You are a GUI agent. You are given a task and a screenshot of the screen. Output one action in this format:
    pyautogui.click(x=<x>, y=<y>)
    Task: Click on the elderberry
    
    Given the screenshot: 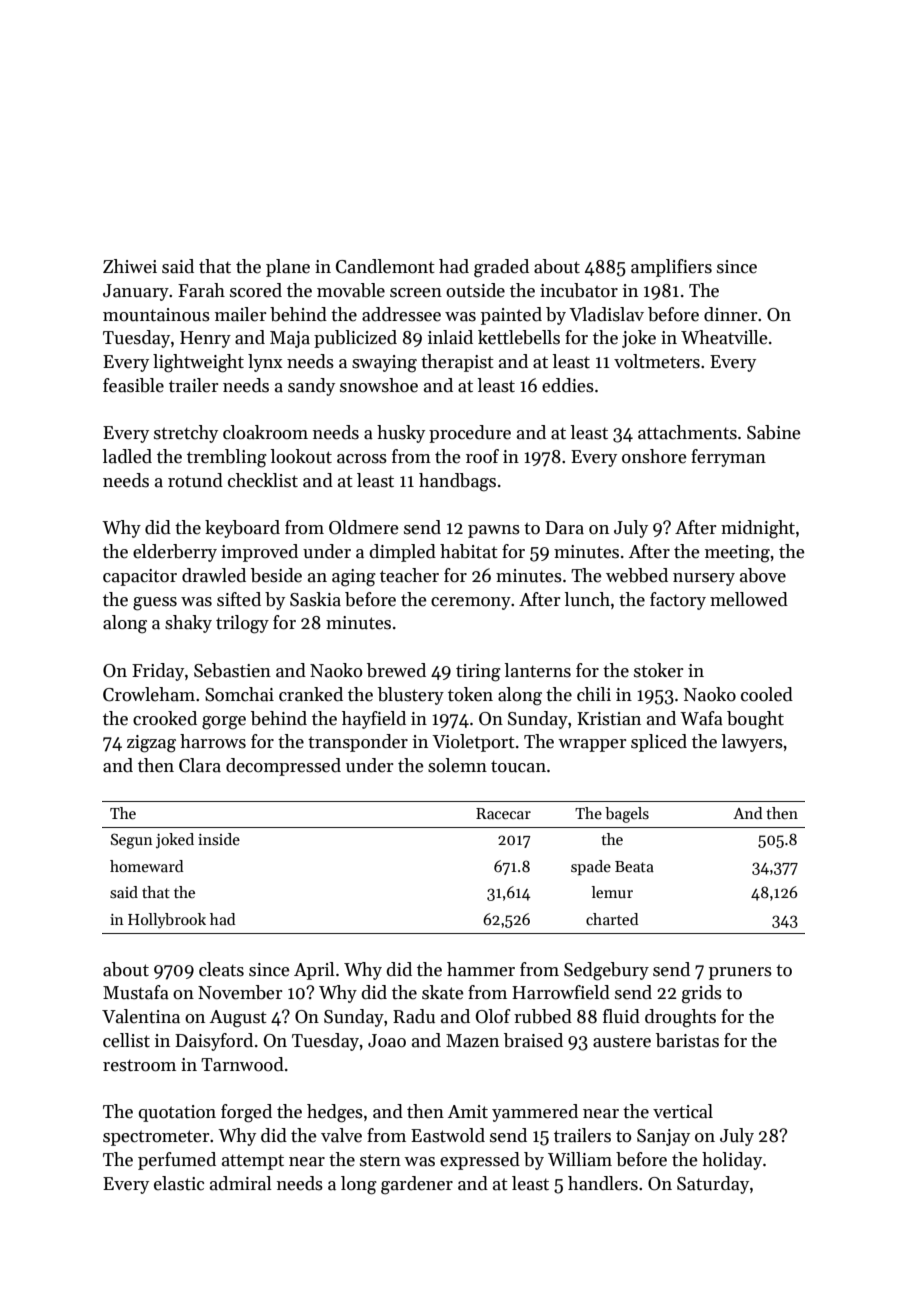 What is the action you would take?
    pyautogui.click(x=175, y=553)
